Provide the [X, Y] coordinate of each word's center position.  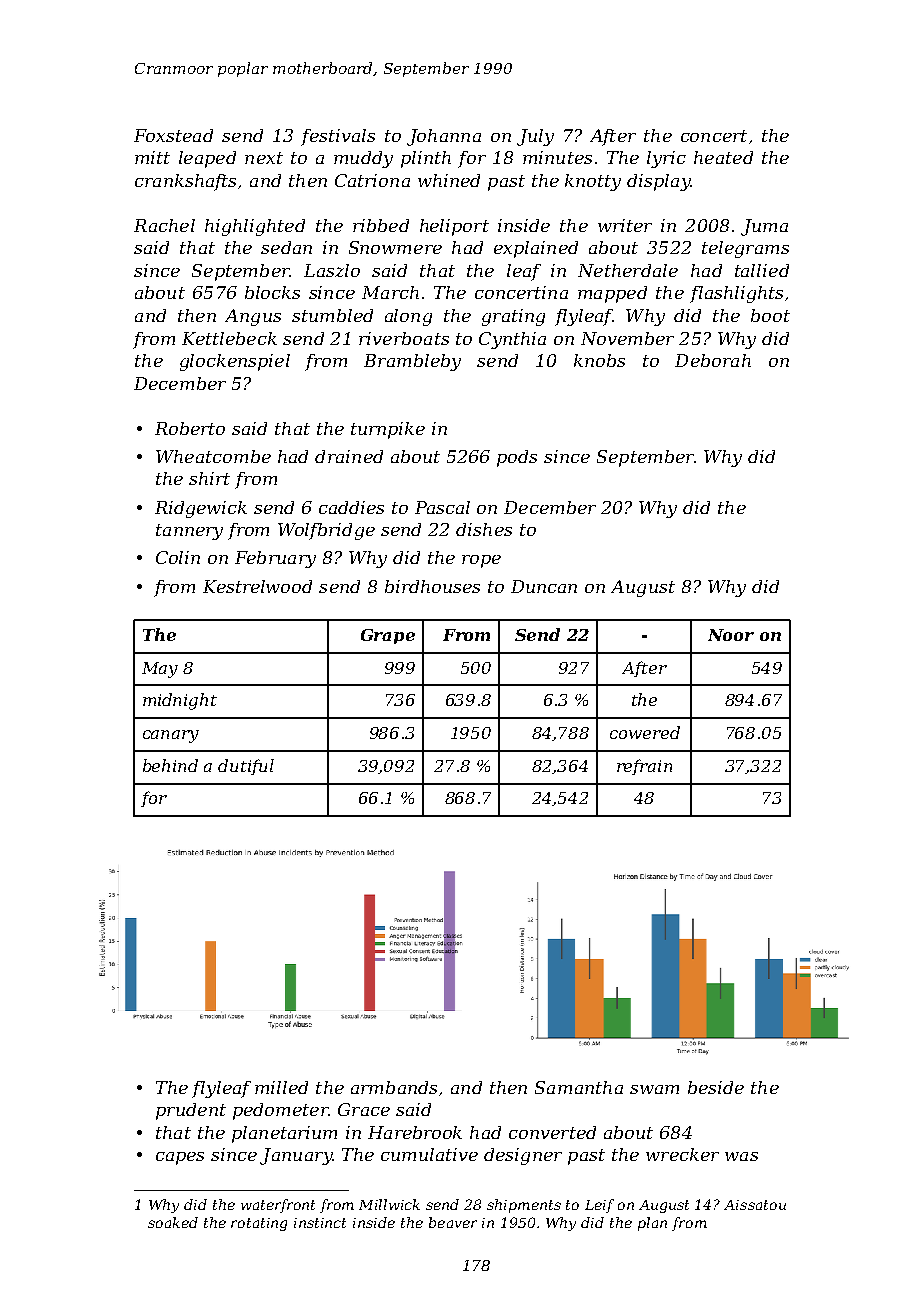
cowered [645, 732]
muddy [363, 159]
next [264, 158]
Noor [731, 635]
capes [180, 1158]
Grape [388, 636]
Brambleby [412, 362]
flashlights [736, 294]
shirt [209, 478]
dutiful [246, 767]
